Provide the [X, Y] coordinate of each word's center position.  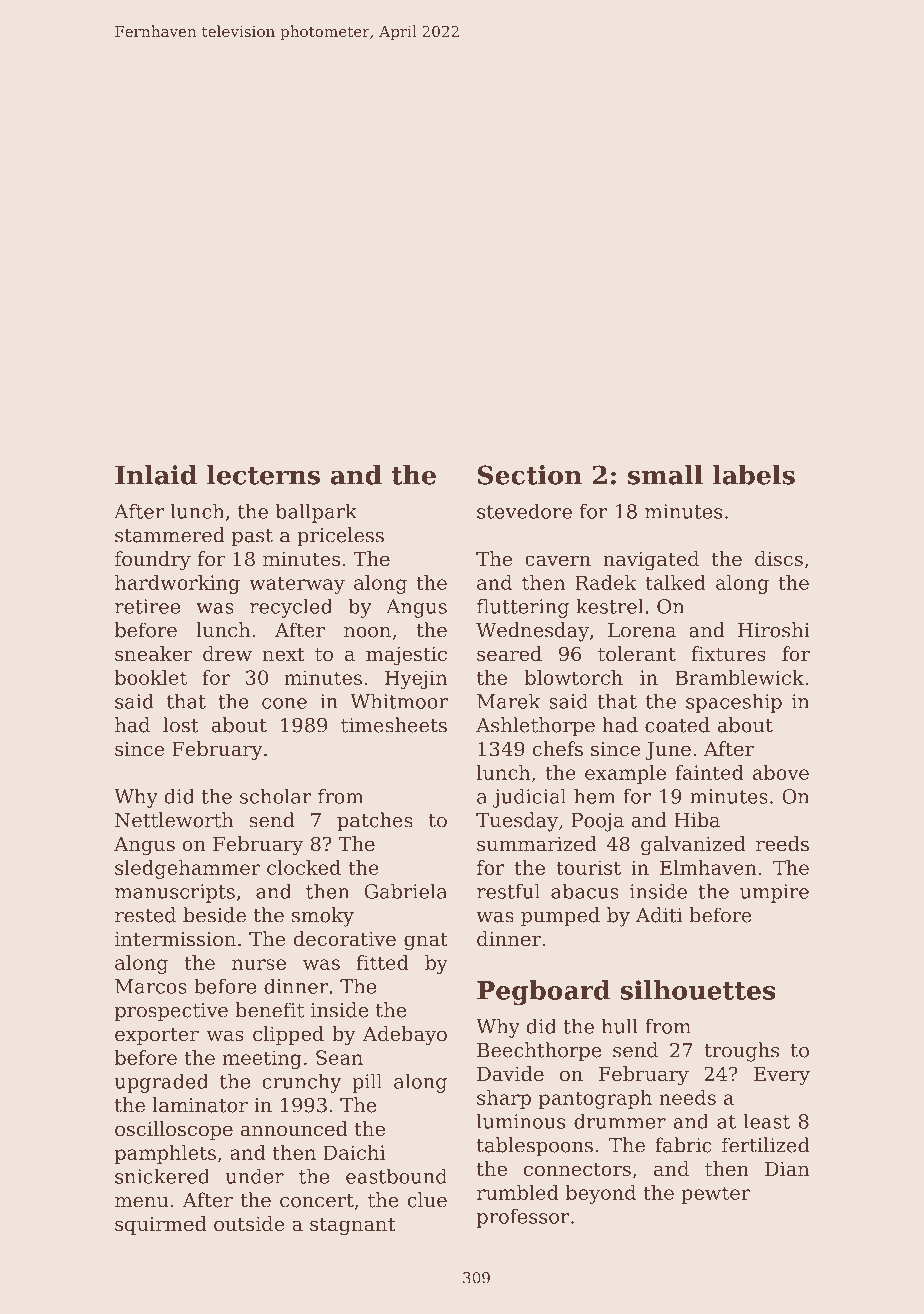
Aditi [659, 915]
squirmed [161, 1225]
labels [754, 475]
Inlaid [156, 475]
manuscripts [175, 893]
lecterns [263, 475]
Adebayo [405, 1036]
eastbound [396, 1176]
